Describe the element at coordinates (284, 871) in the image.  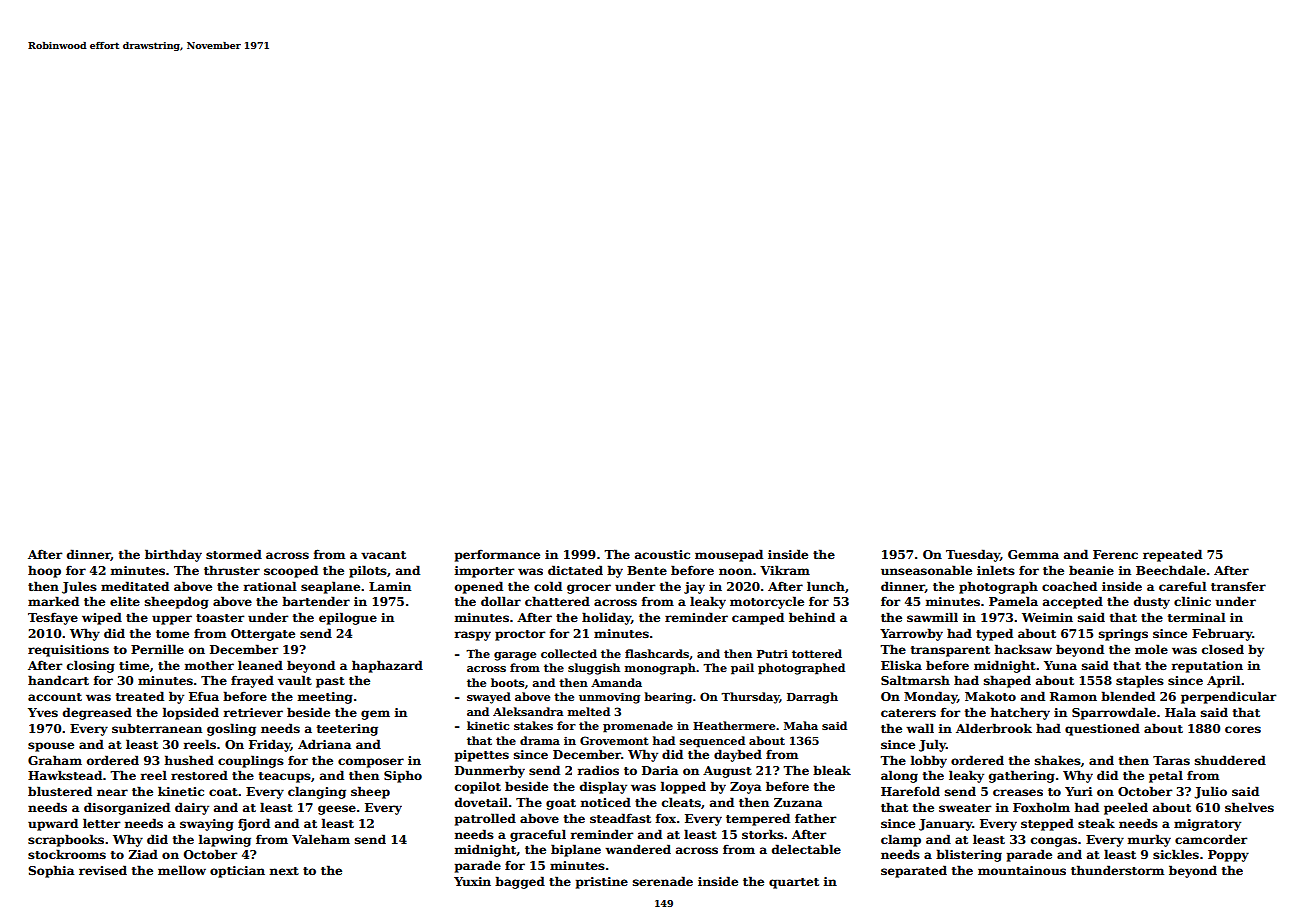
I see `next` at that location.
